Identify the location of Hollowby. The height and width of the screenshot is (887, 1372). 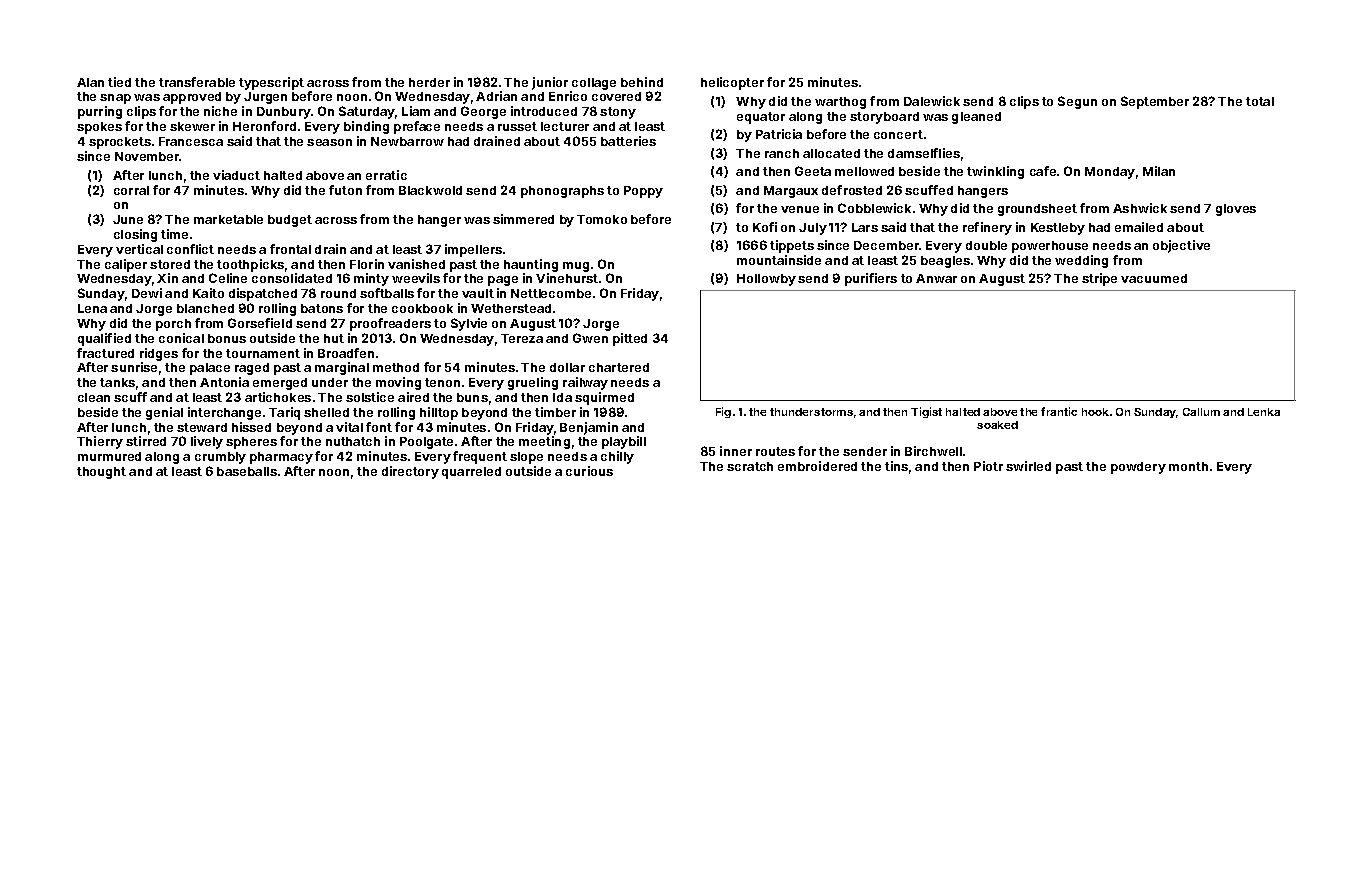
(766, 280).
